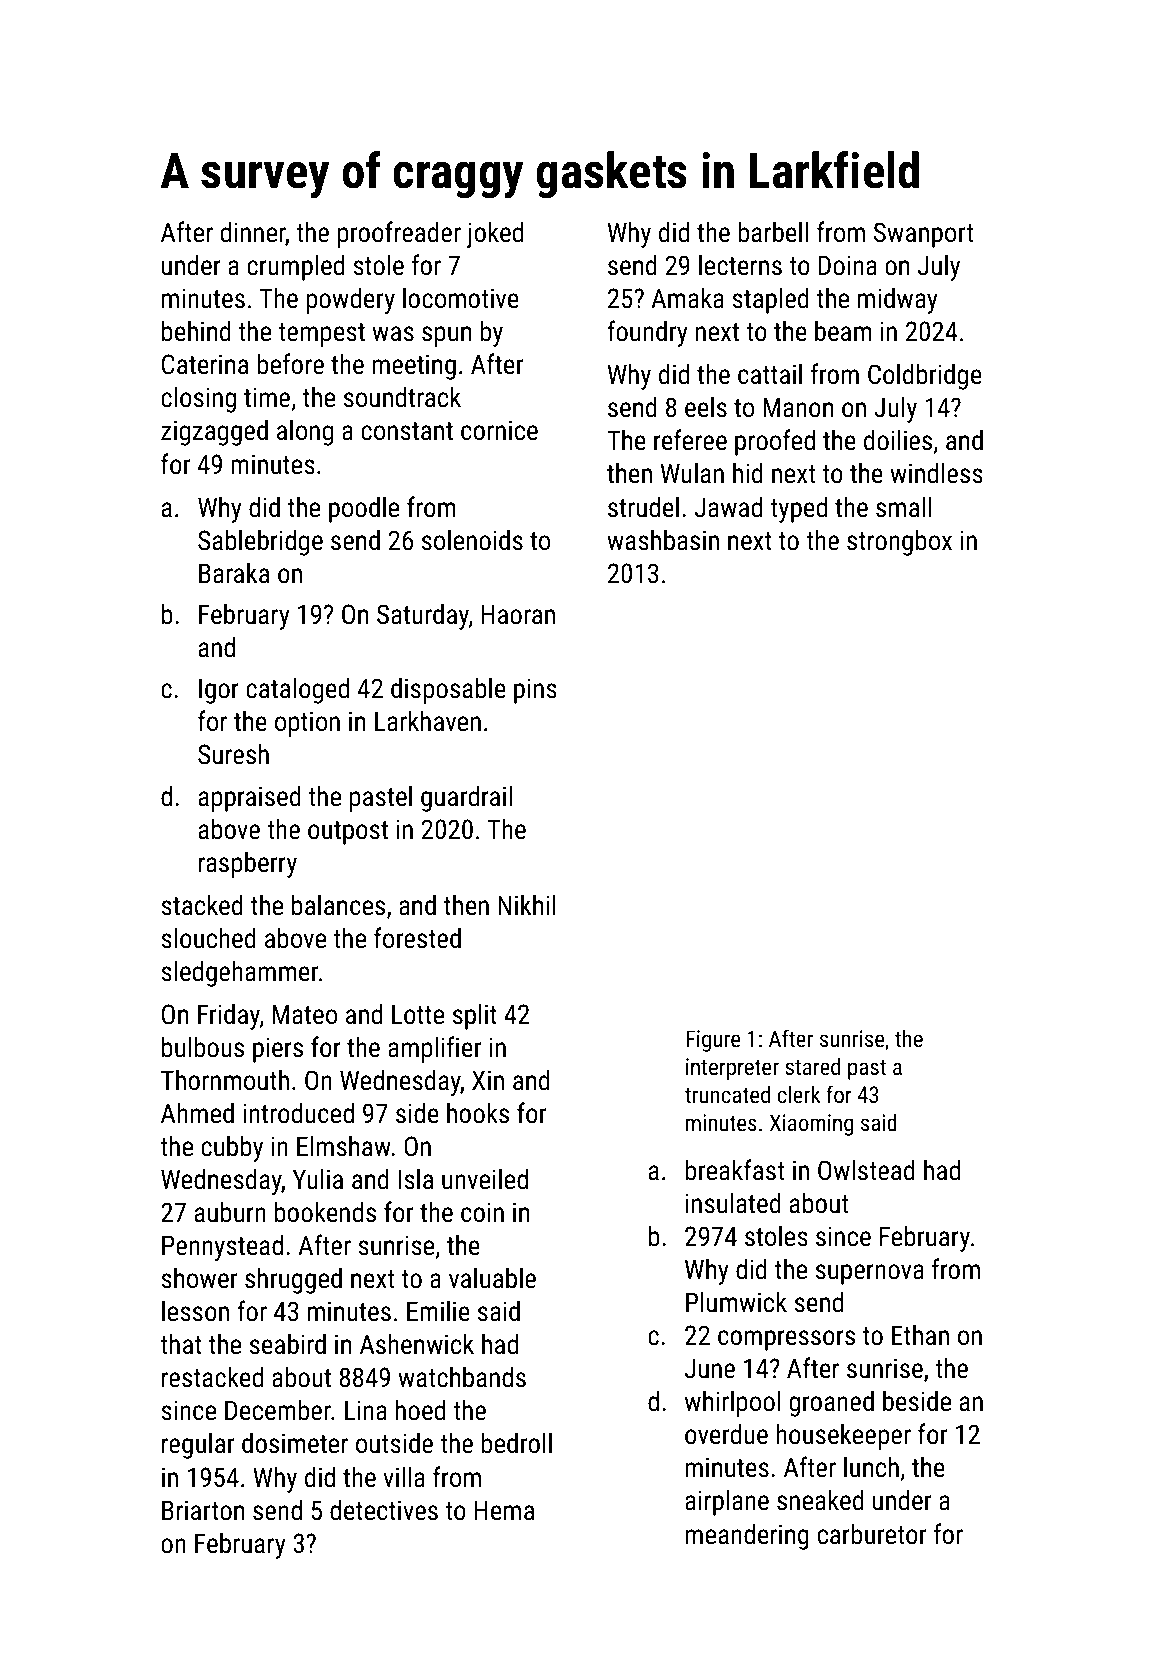  What do you see at coordinates (253, 233) in the document?
I see `dinner` at bounding box center [253, 233].
